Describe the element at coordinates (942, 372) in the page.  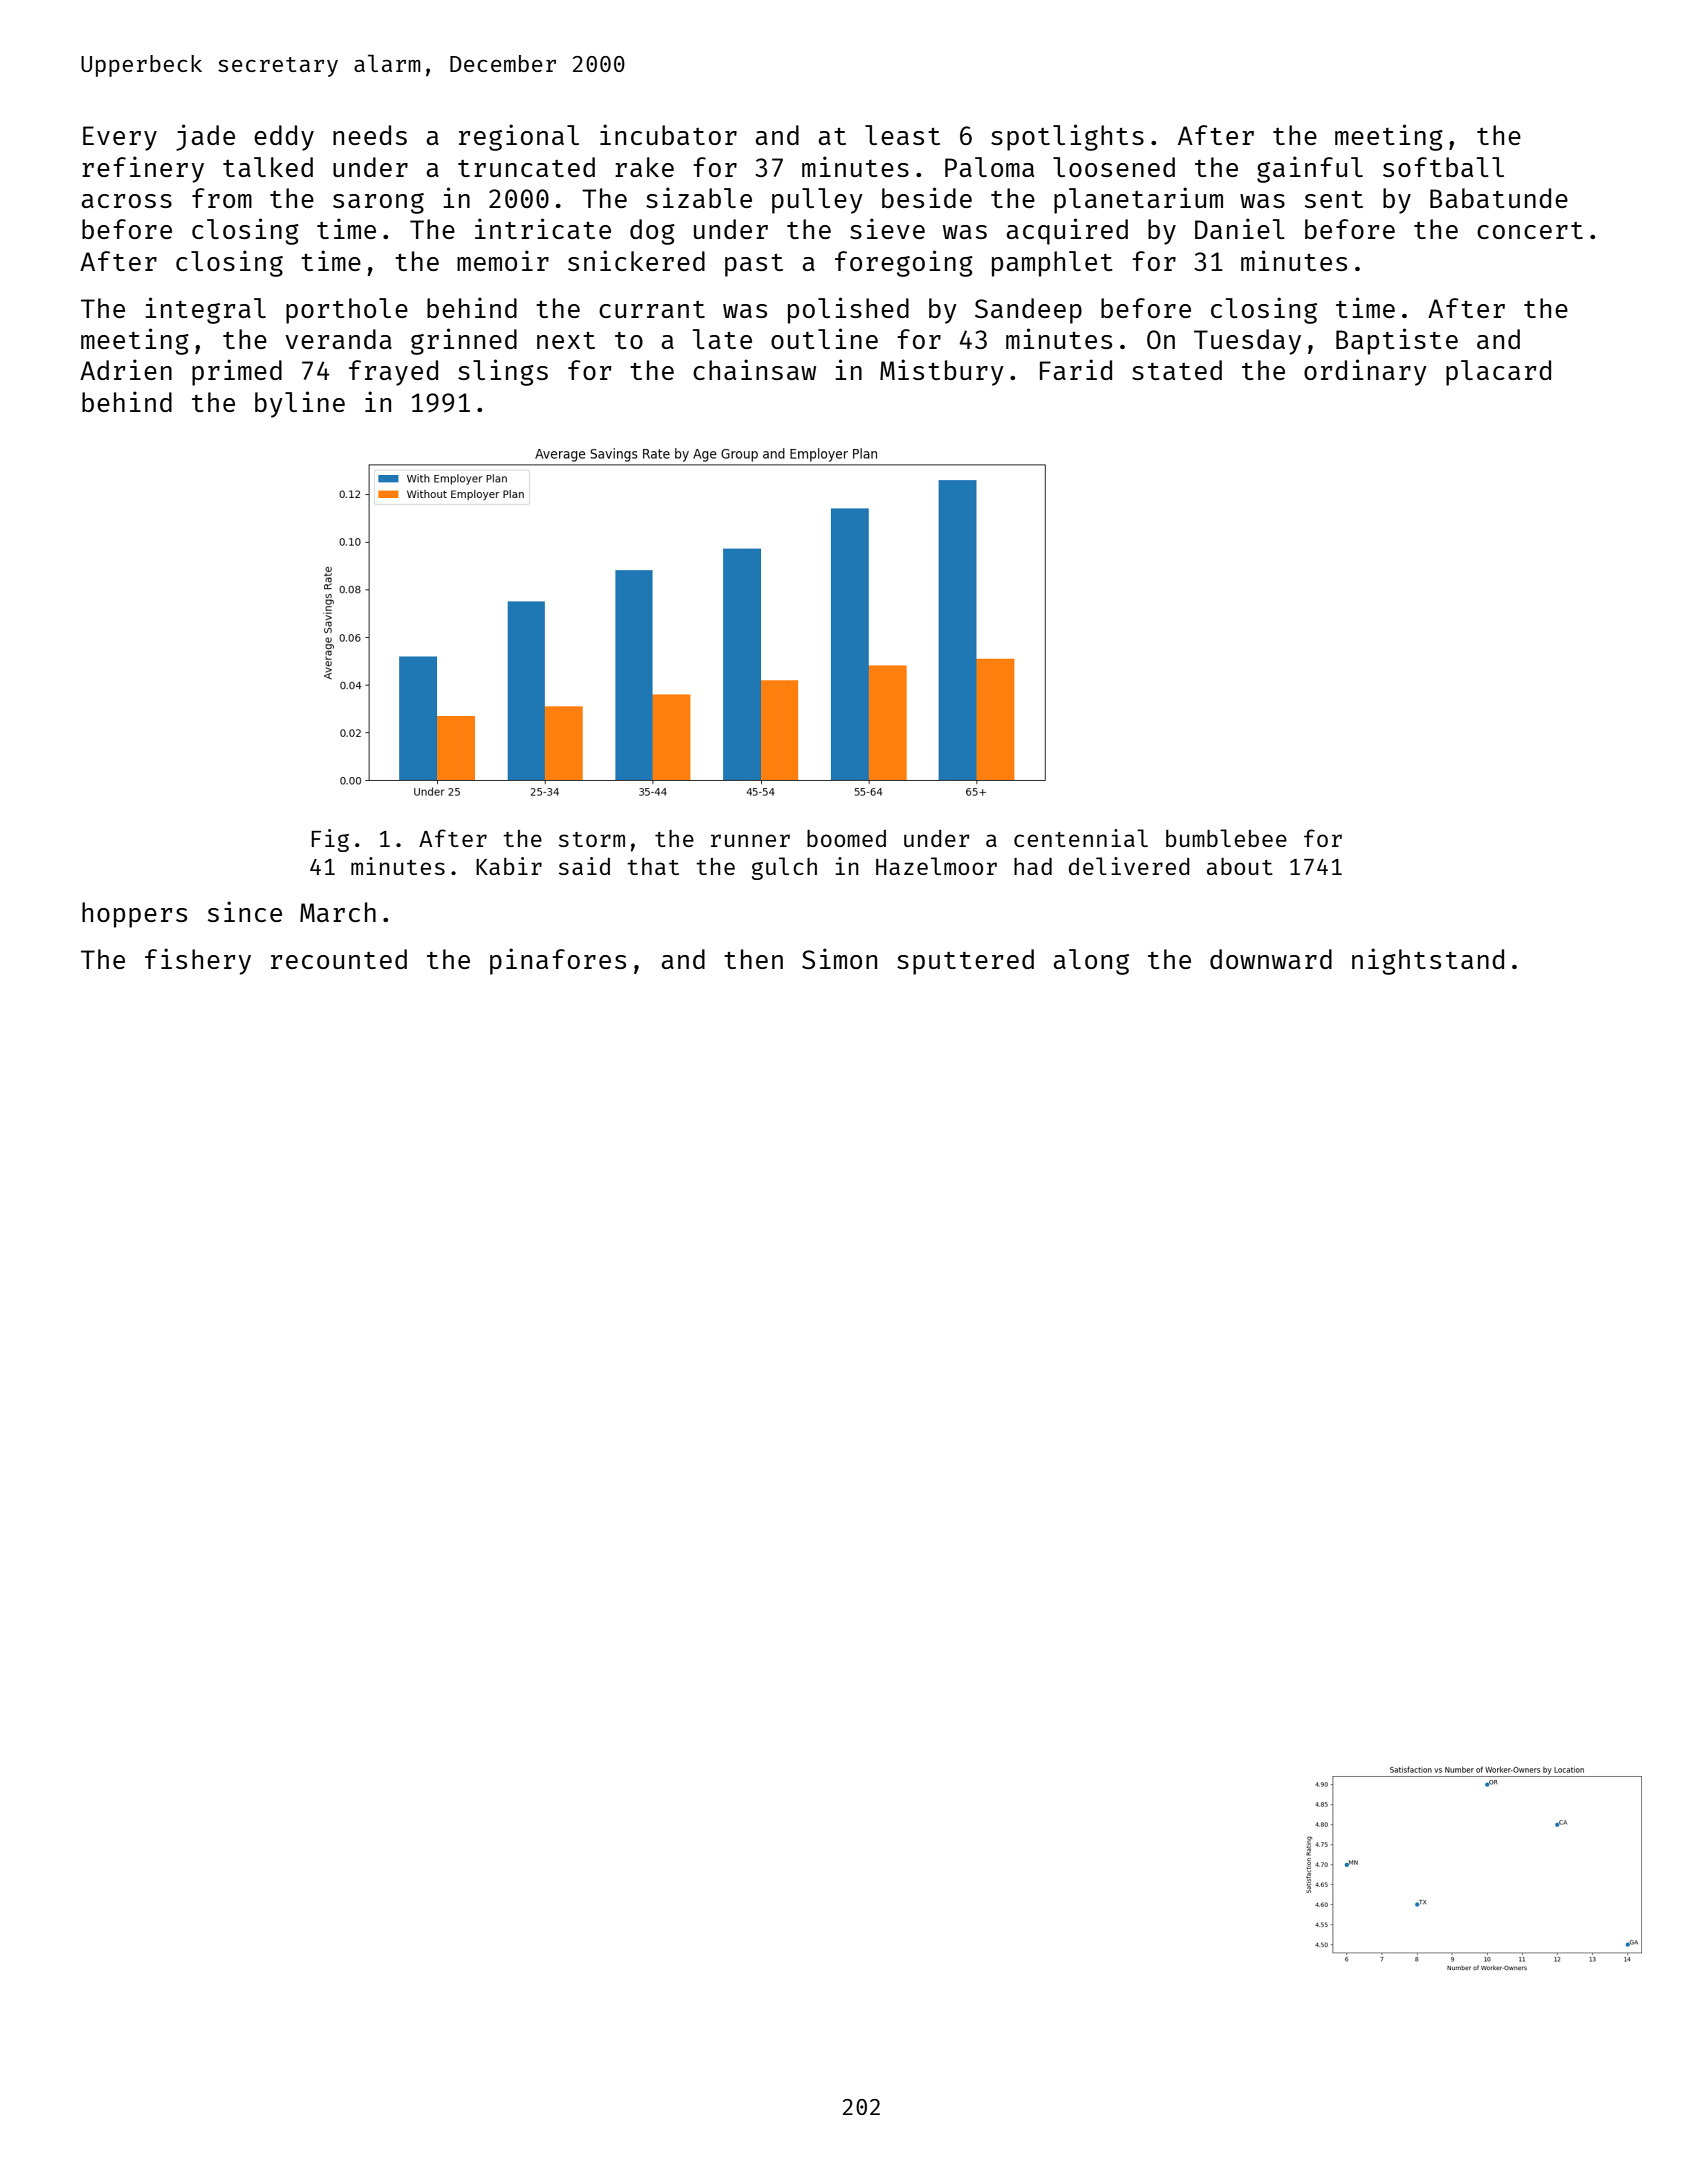
I see `Mistbury` at that location.
